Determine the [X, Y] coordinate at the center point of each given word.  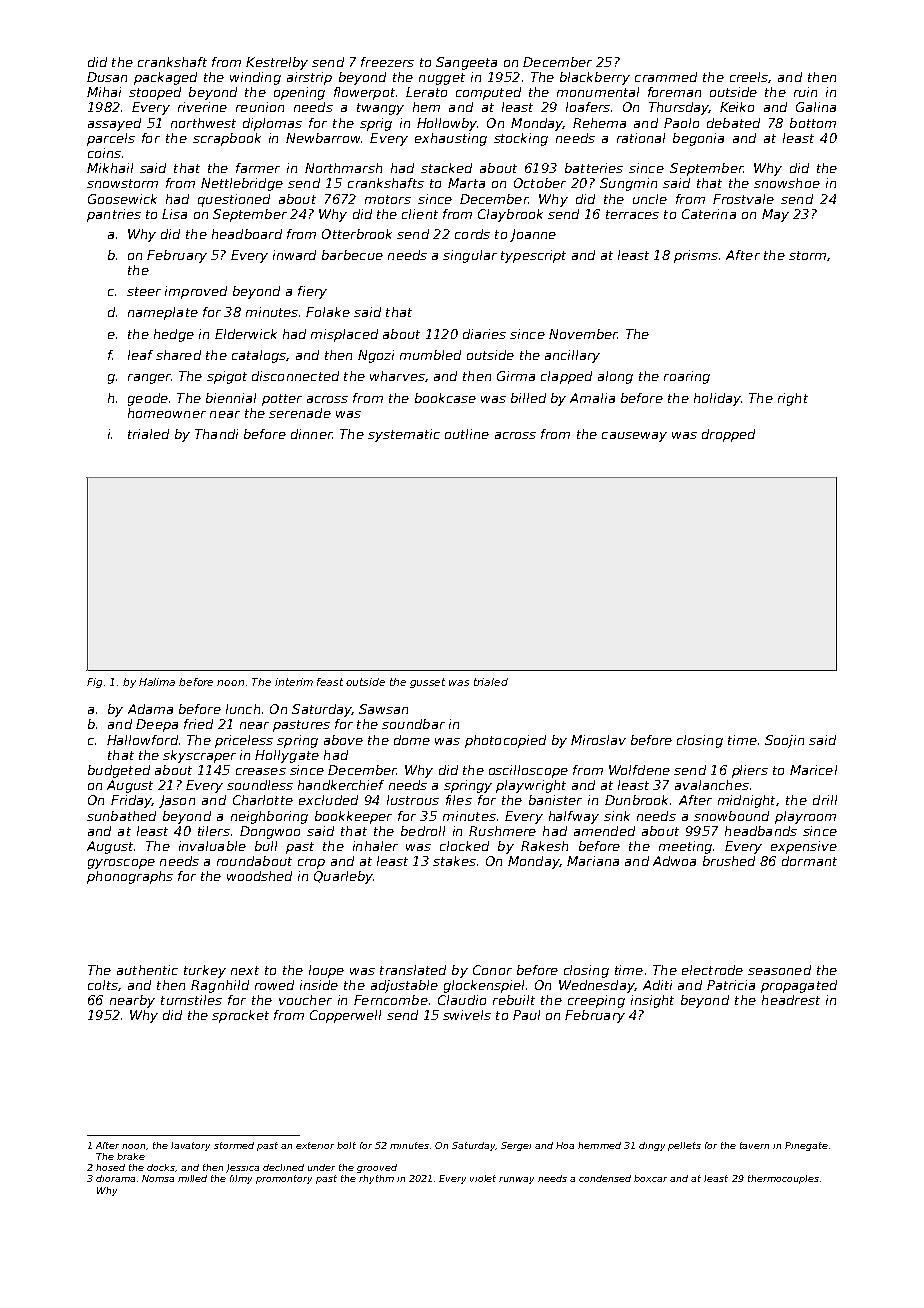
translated [413, 970]
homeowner [167, 413]
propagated [799, 986]
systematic [404, 435]
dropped [728, 435]
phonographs [130, 877]
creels [749, 77]
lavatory [190, 1146]
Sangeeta [466, 63]
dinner [311, 434]
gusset [427, 683]
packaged [165, 78]
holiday [717, 399]
